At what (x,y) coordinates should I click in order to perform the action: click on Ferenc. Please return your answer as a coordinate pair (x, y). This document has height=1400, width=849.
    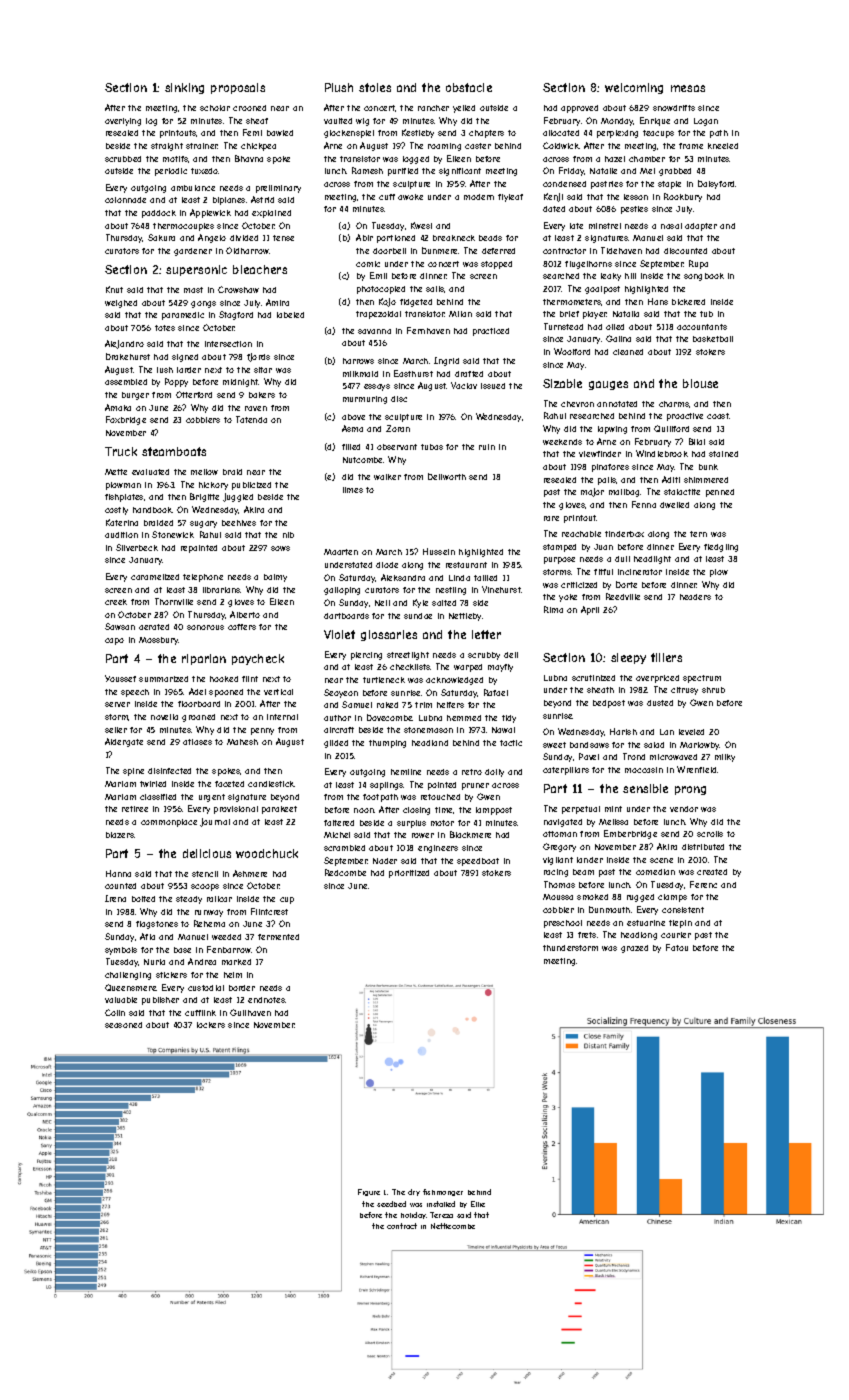
    Looking at the image, I should click on (703, 884).
